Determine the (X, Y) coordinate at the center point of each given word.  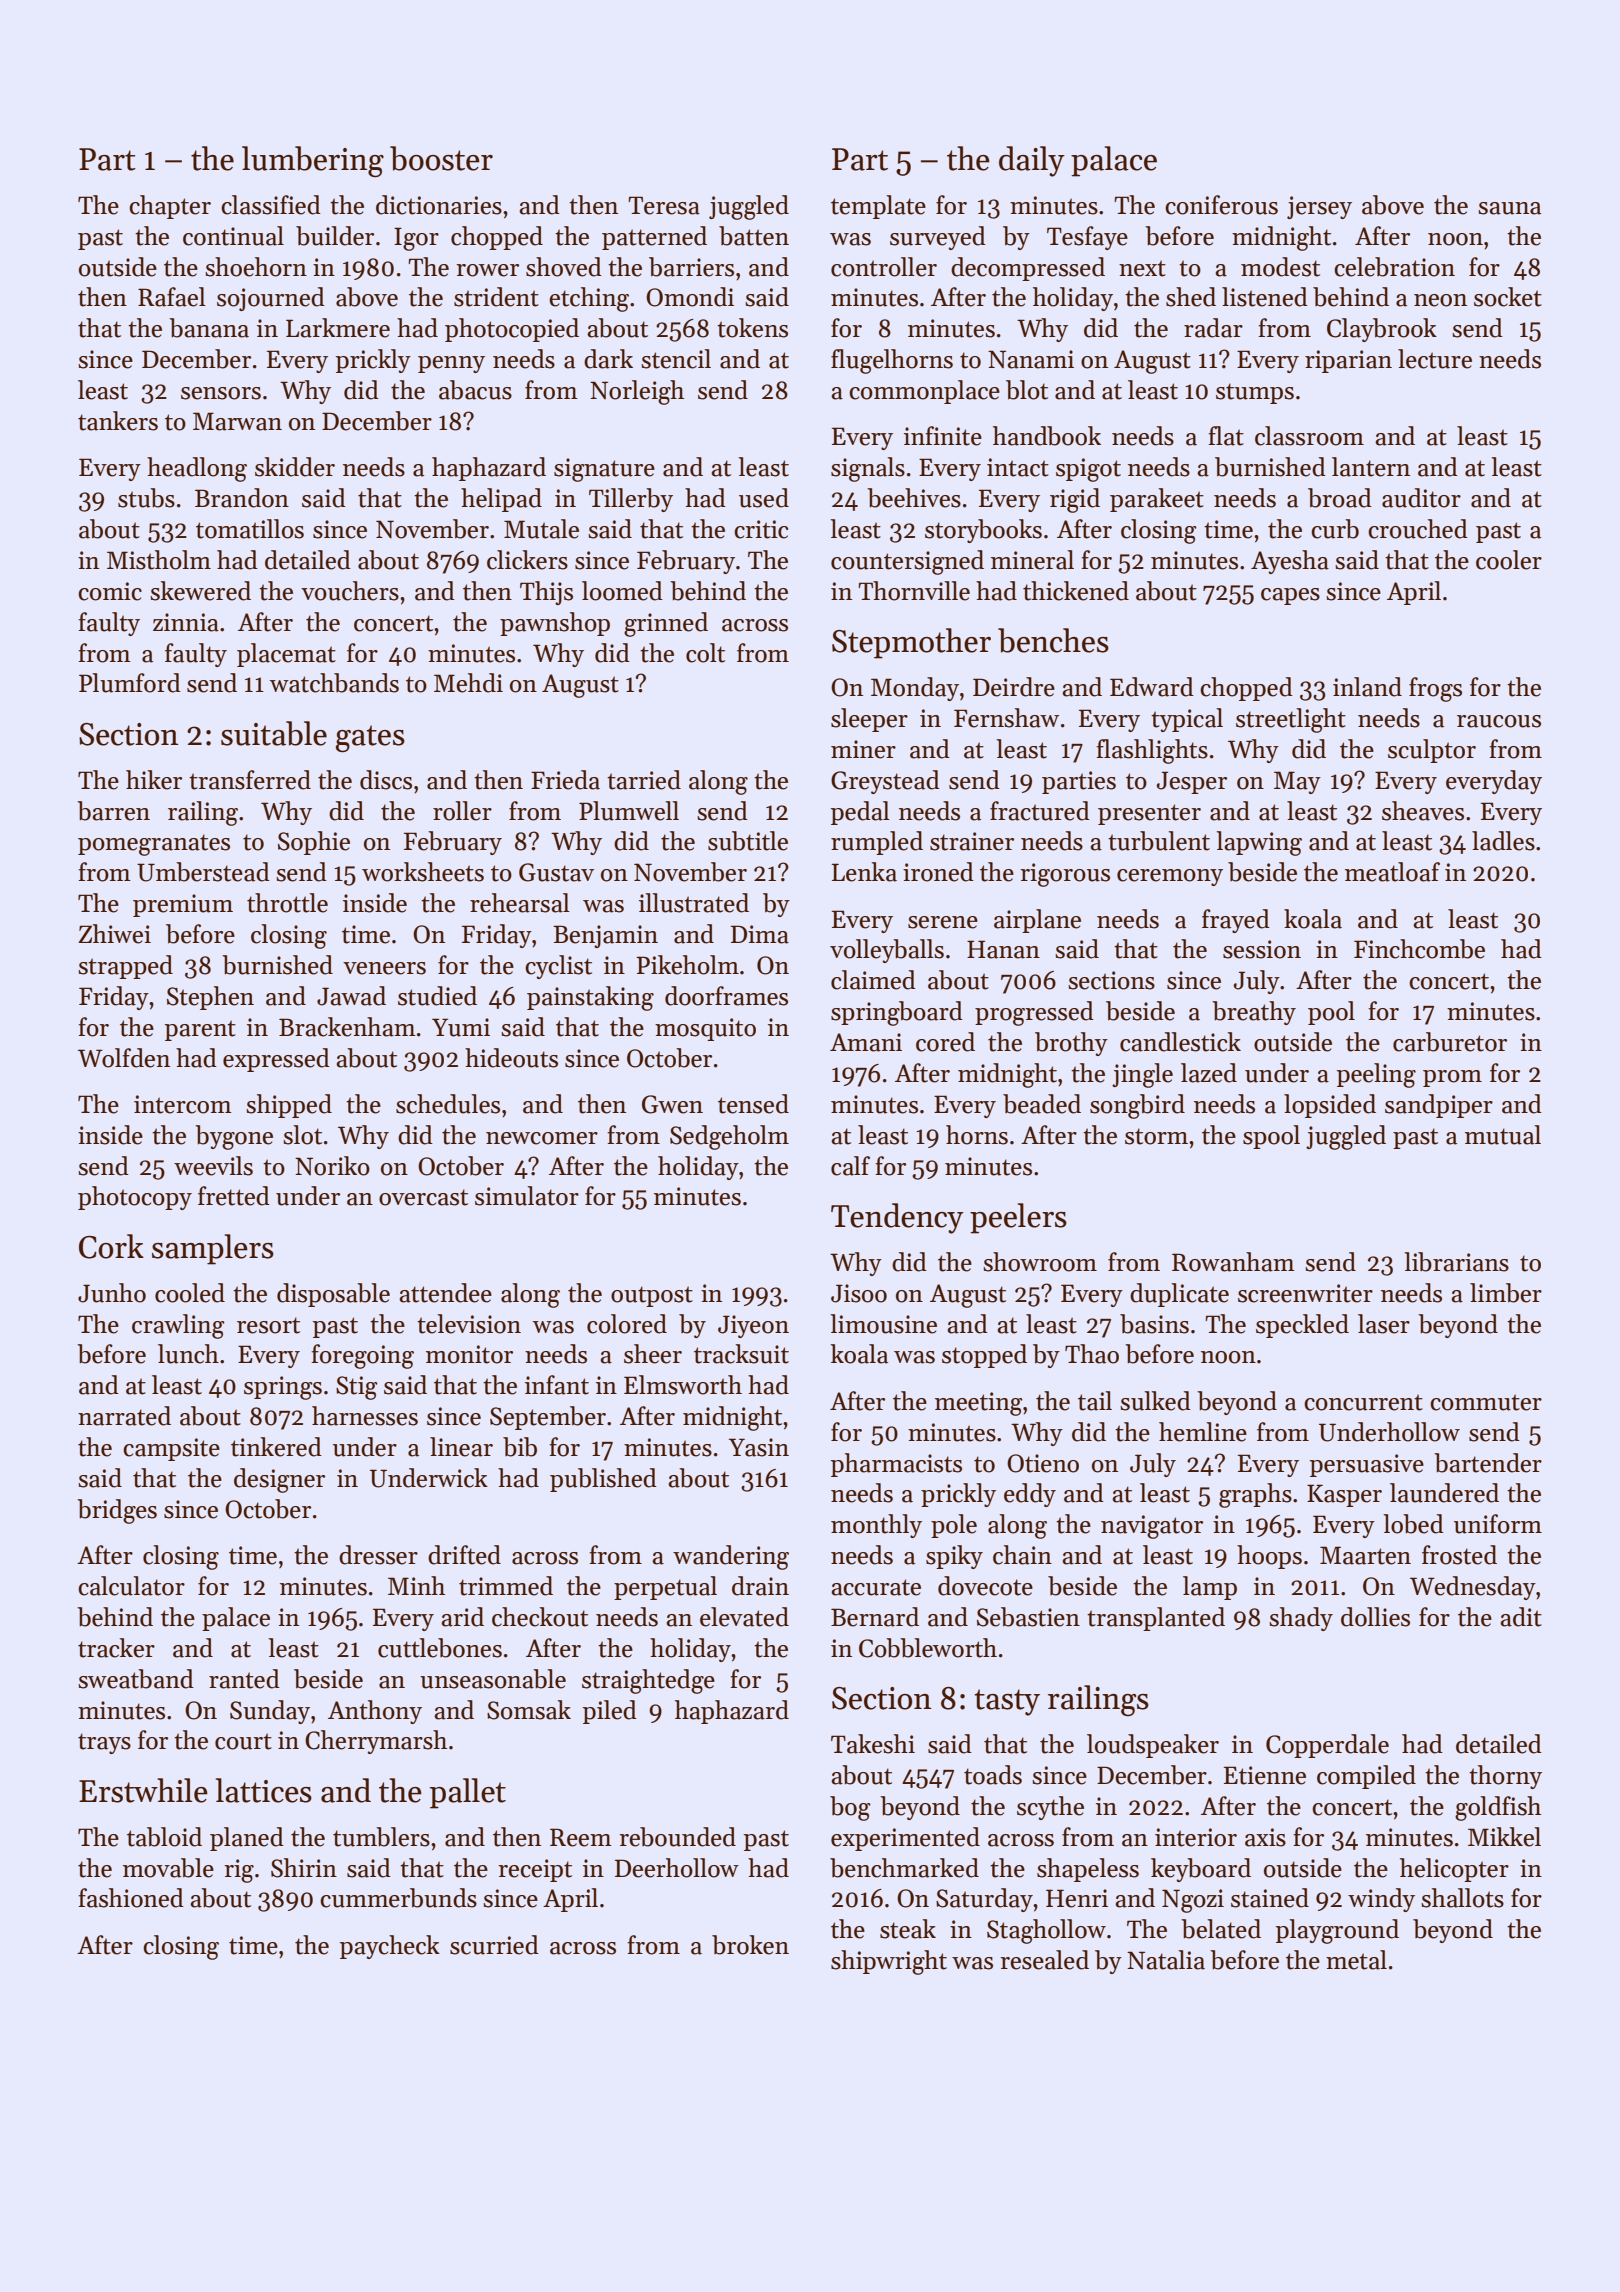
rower (487, 270)
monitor (469, 1354)
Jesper (1192, 782)
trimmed (506, 1586)
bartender (1488, 1463)
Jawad (351, 996)
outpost (652, 1296)
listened (1265, 297)
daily (1032, 161)
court (243, 1741)
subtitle (748, 841)
